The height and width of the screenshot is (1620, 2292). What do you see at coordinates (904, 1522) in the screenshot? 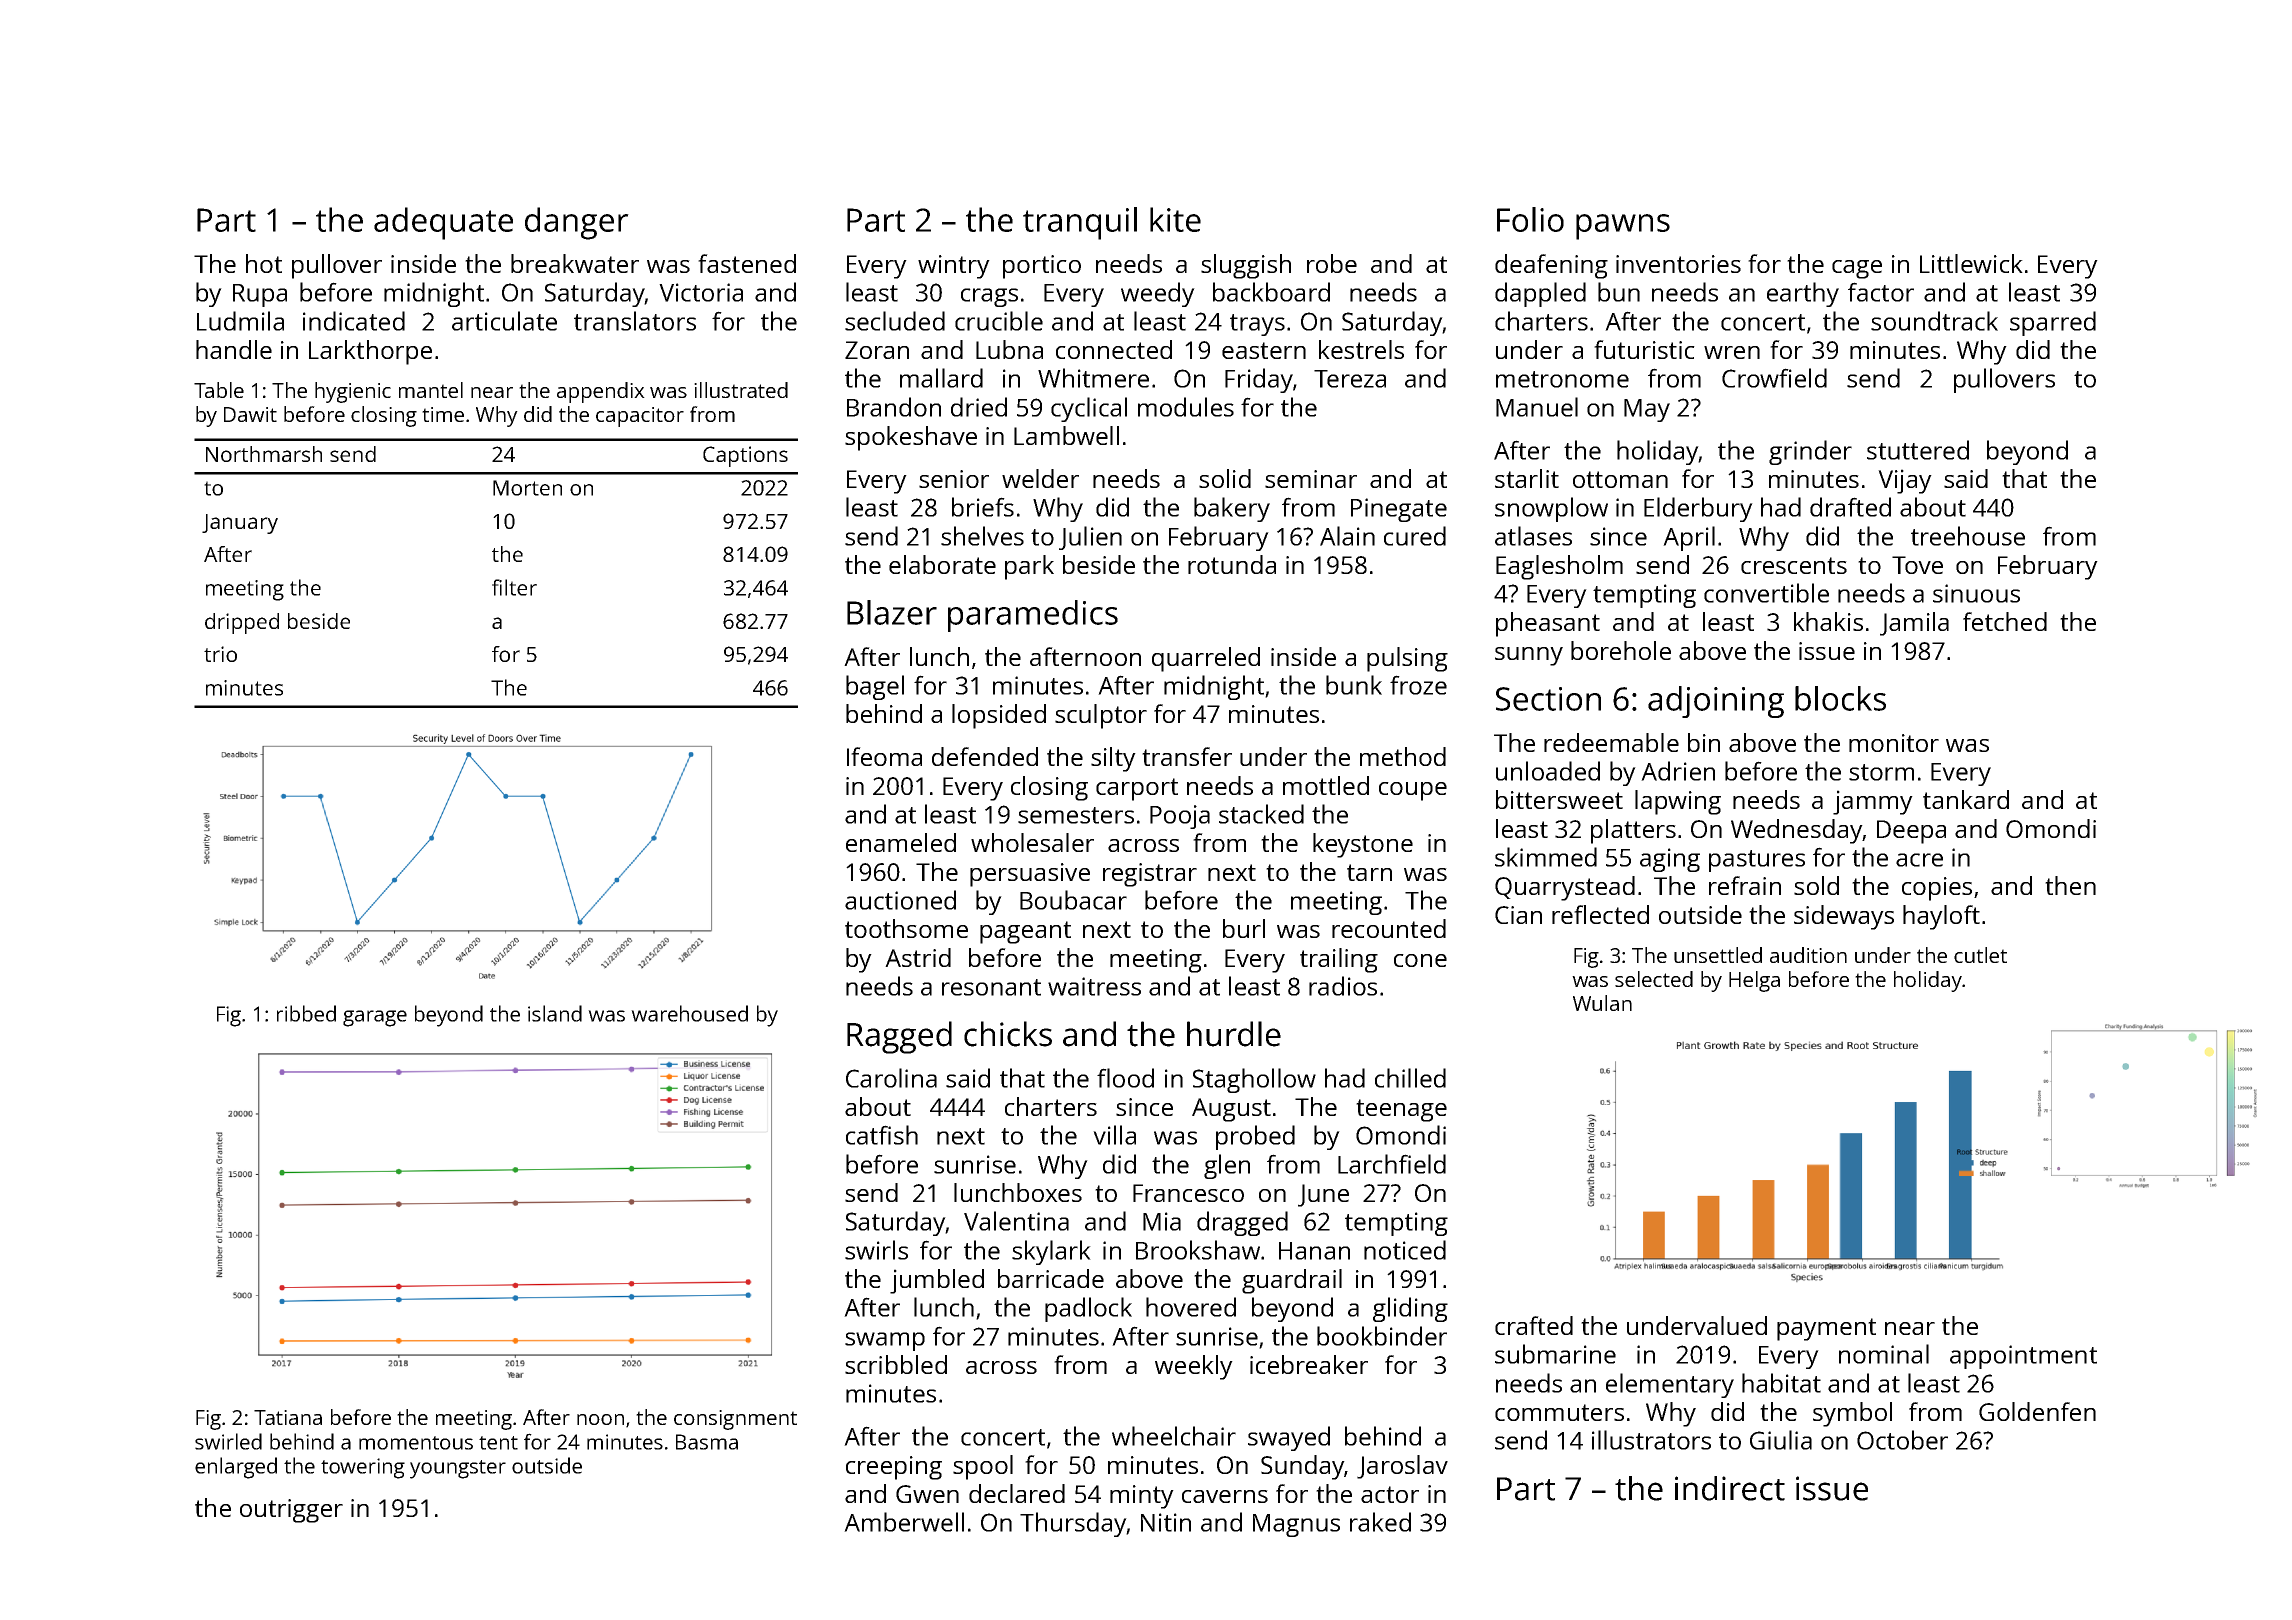
I see `Amberwell` at bounding box center [904, 1522].
